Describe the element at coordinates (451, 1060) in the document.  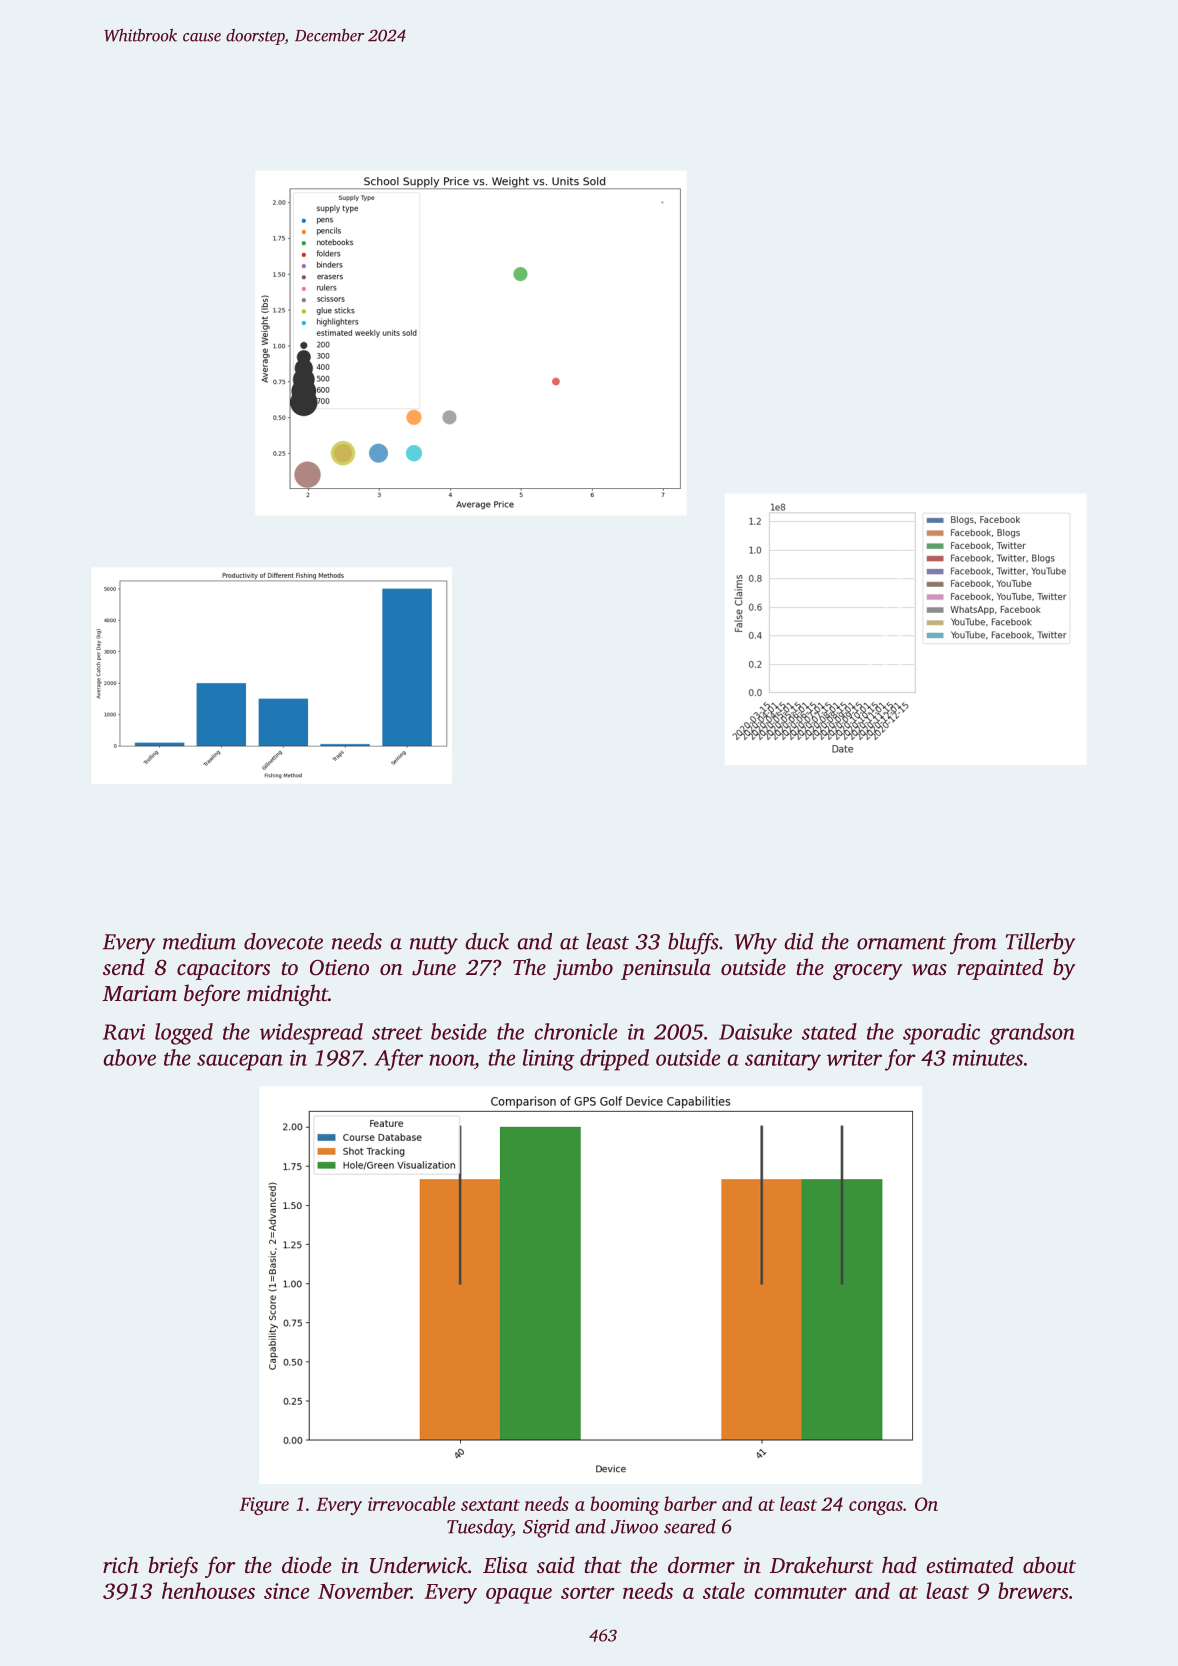
I see `noon` at that location.
